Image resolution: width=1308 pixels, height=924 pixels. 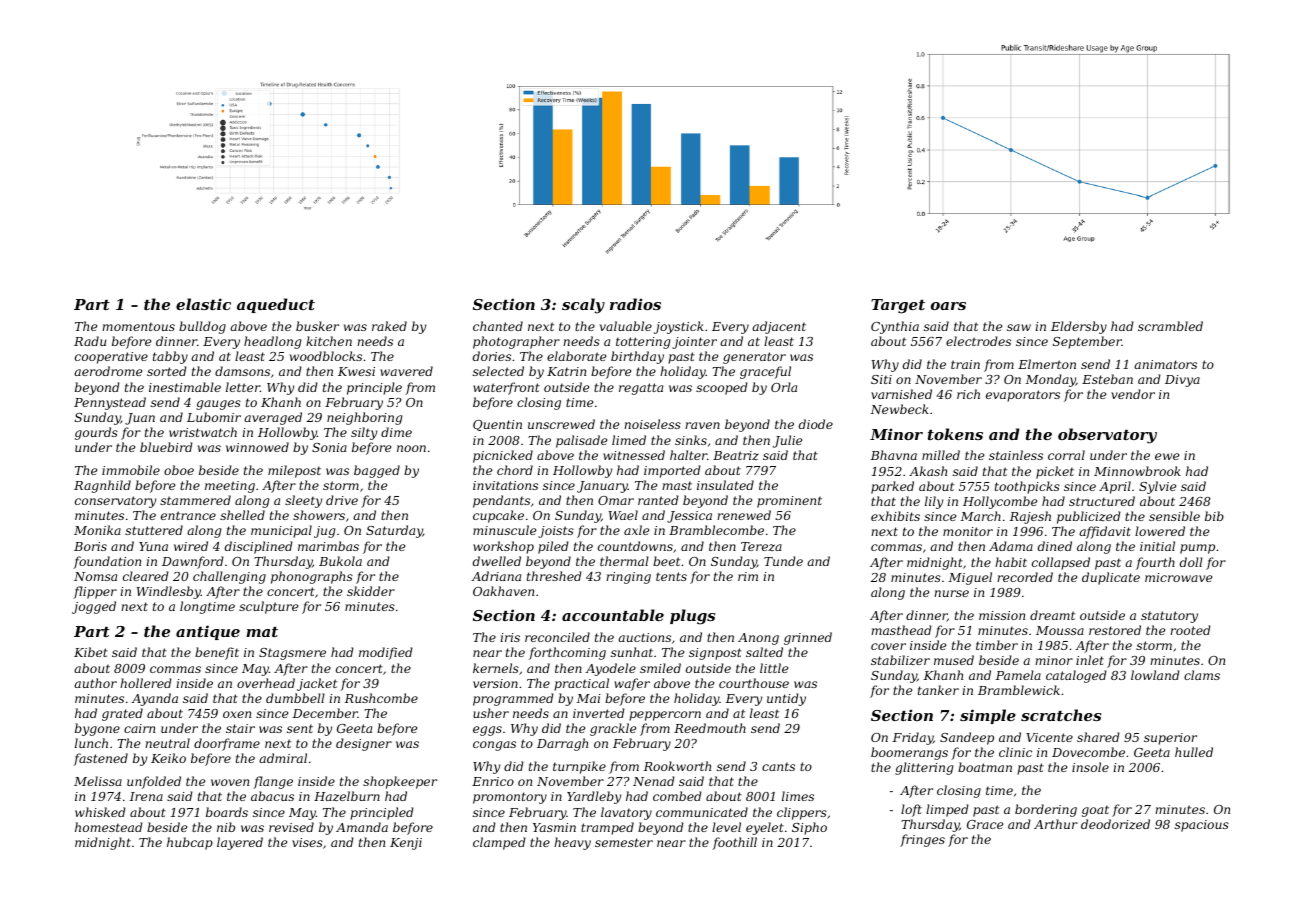 I want to click on aqueduct, so click(x=276, y=305).
